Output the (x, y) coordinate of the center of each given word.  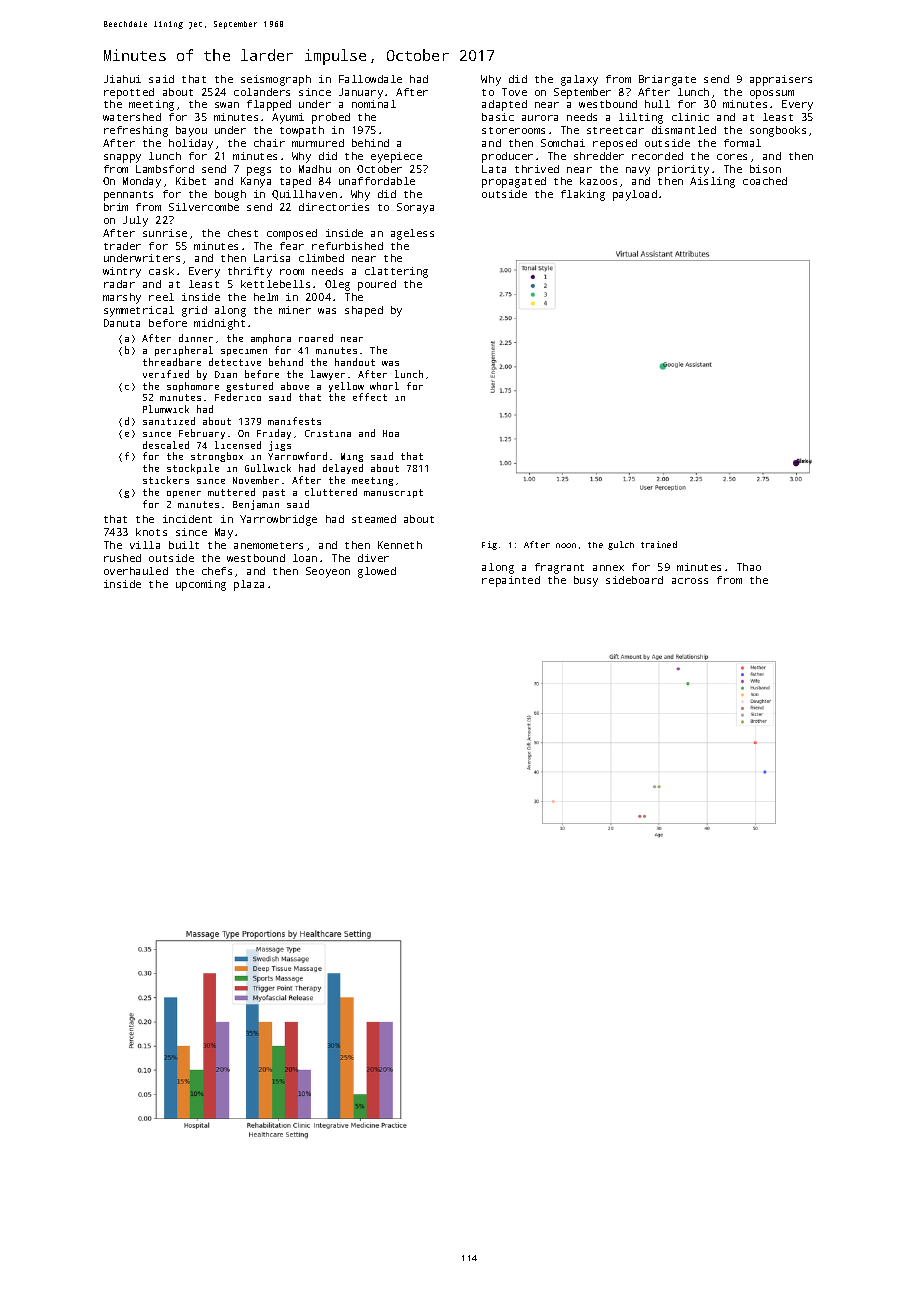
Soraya (415, 208)
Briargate (667, 80)
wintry (122, 272)
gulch (621, 545)
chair (269, 143)
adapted (504, 105)
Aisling (712, 182)
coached (765, 181)
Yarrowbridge (278, 520)
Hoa (391, 433)
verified (166, 374)
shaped (364, 311)
